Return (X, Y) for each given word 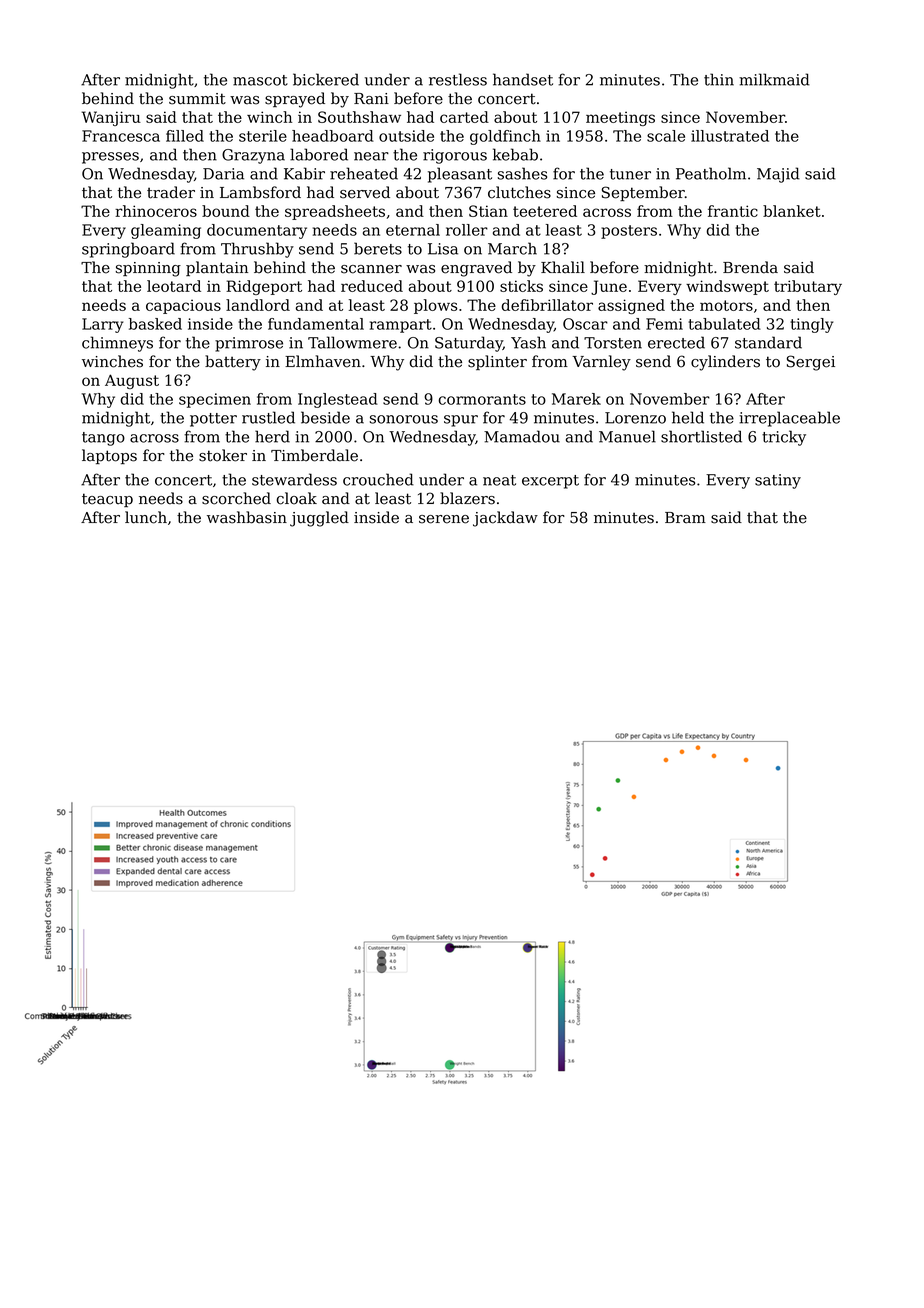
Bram (685, 518)
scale (666, 136)
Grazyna (253, 156)
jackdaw (505, 519)
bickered (326, 79)
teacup (107, 500)
